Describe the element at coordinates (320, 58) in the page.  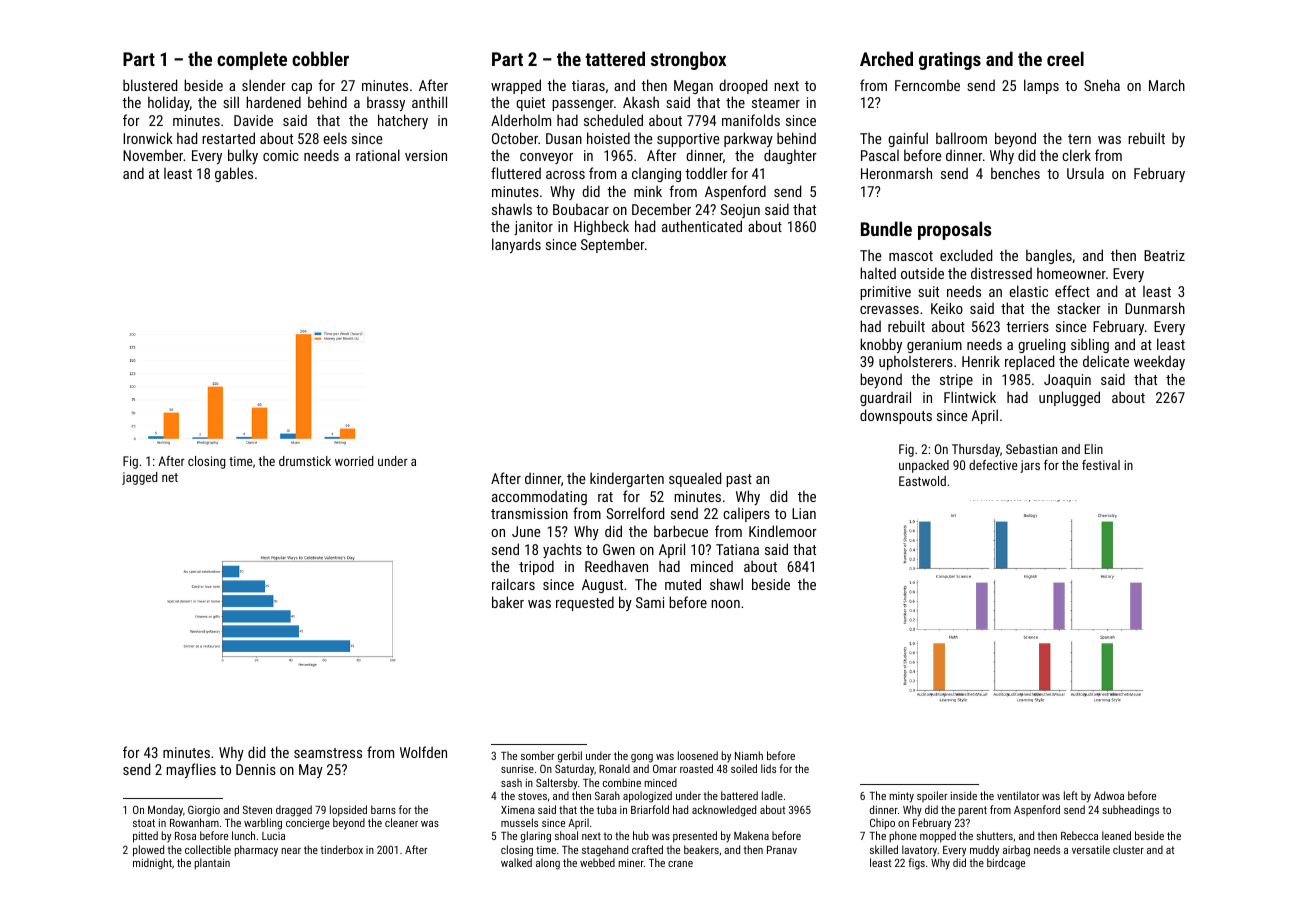
I see `cobbler` at that location.
